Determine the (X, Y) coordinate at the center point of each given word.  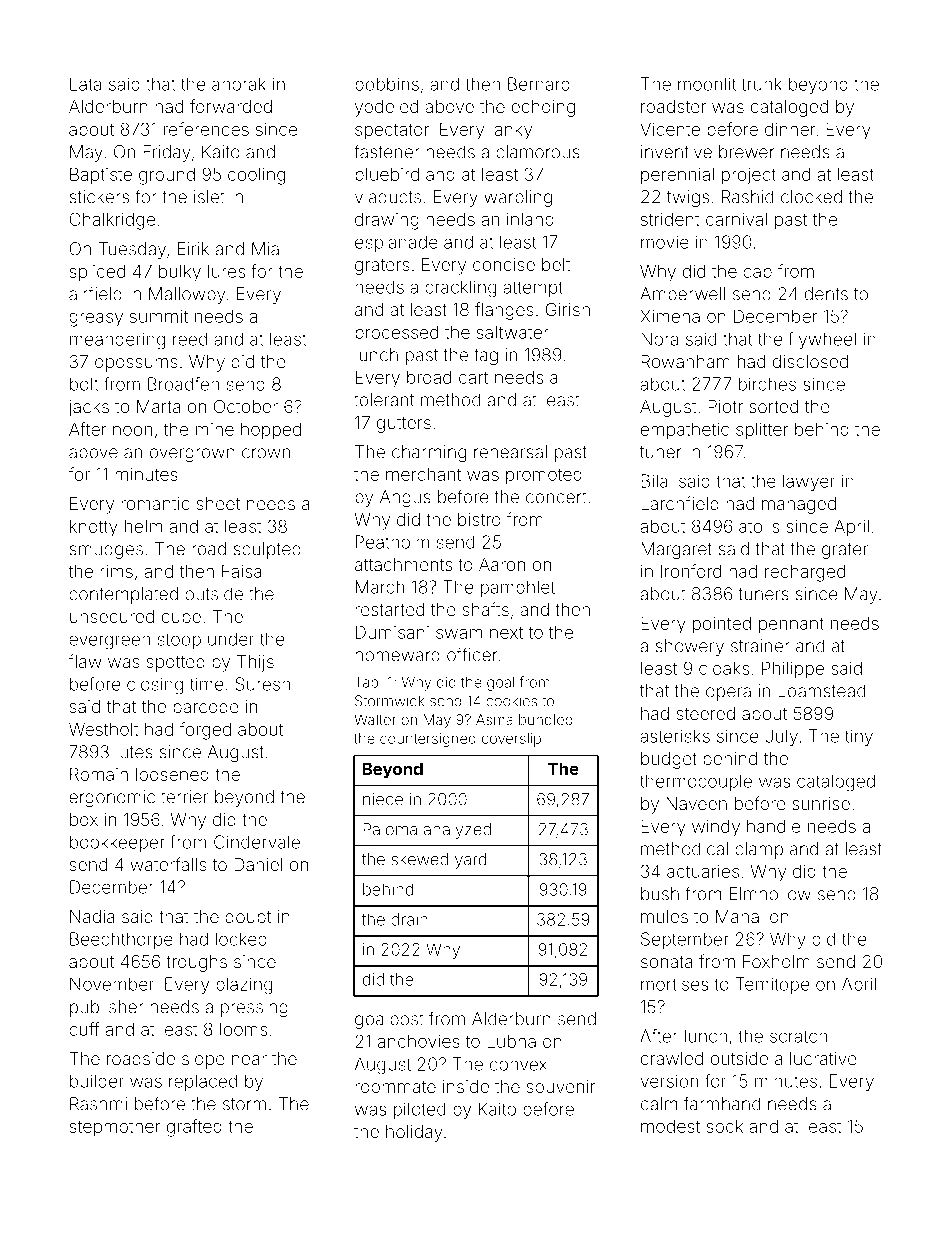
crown (266, 453)
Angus (405, 498)
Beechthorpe (121, 940)
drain (409, 919)
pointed (722, 625)
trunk (762, 84)
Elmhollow (770, 894)
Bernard (539, 84)
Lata (85, 84)
